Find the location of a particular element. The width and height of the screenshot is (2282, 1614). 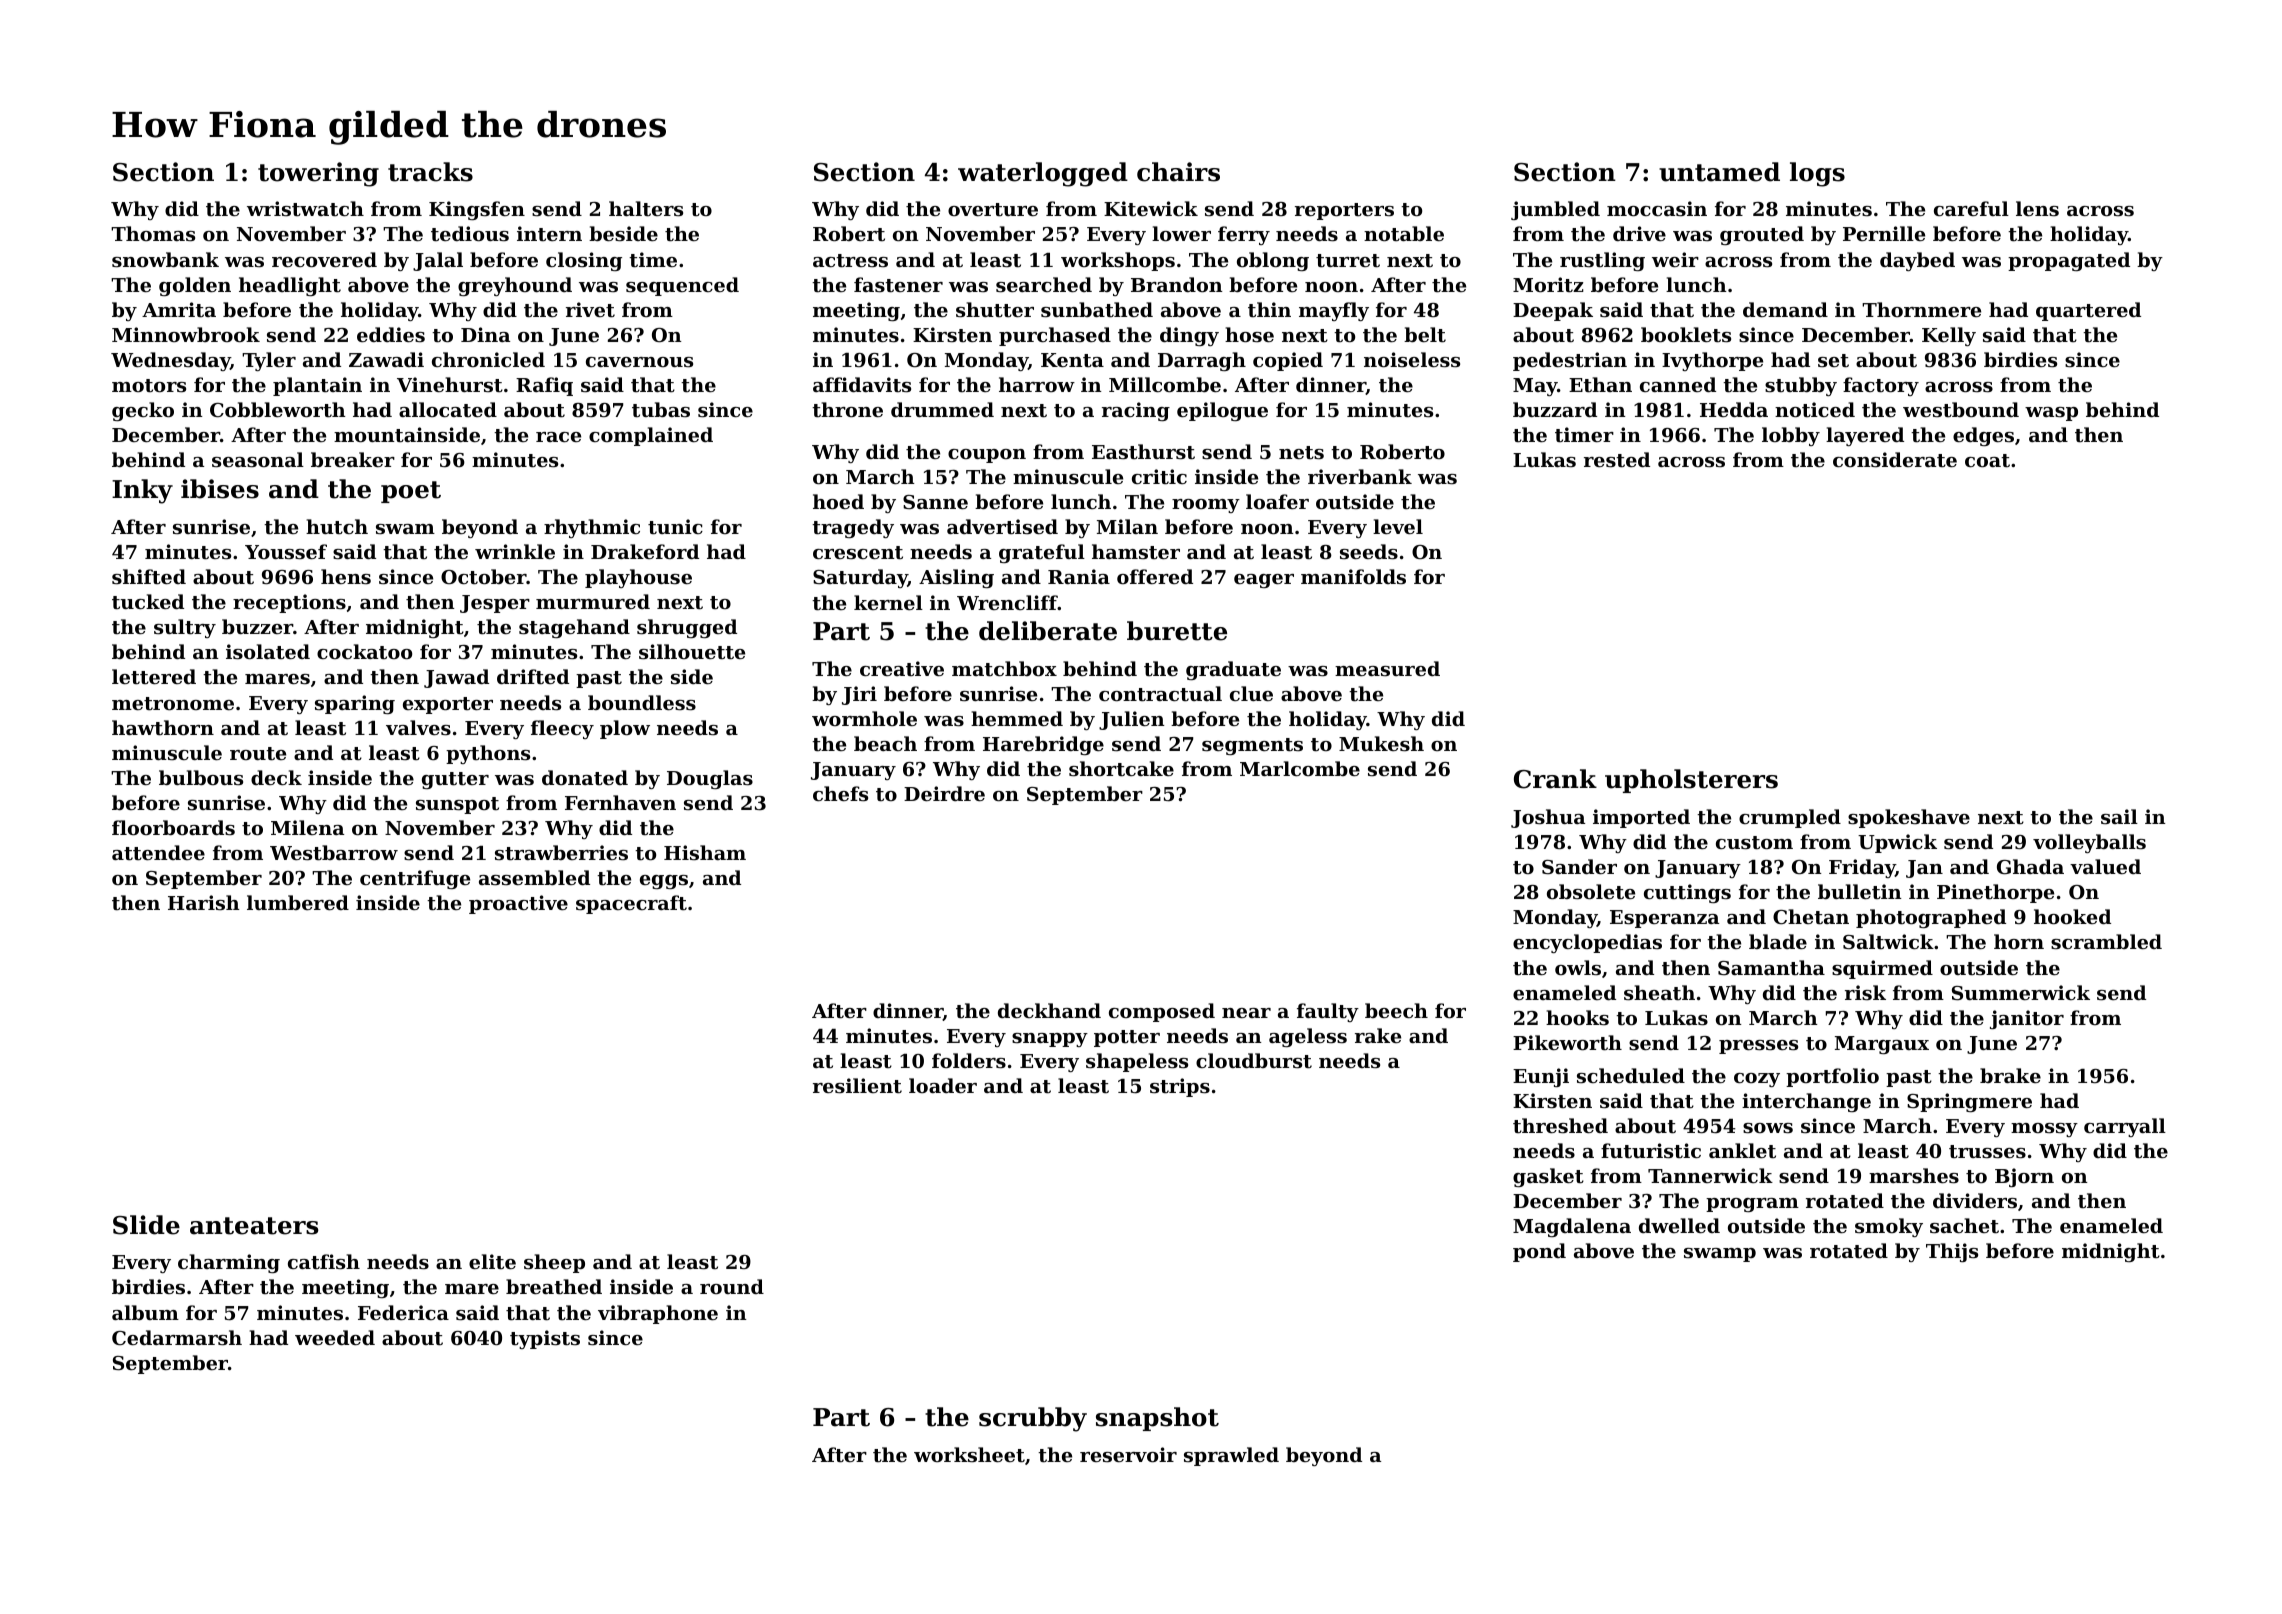

plow is located at coordinates (625, 729).
